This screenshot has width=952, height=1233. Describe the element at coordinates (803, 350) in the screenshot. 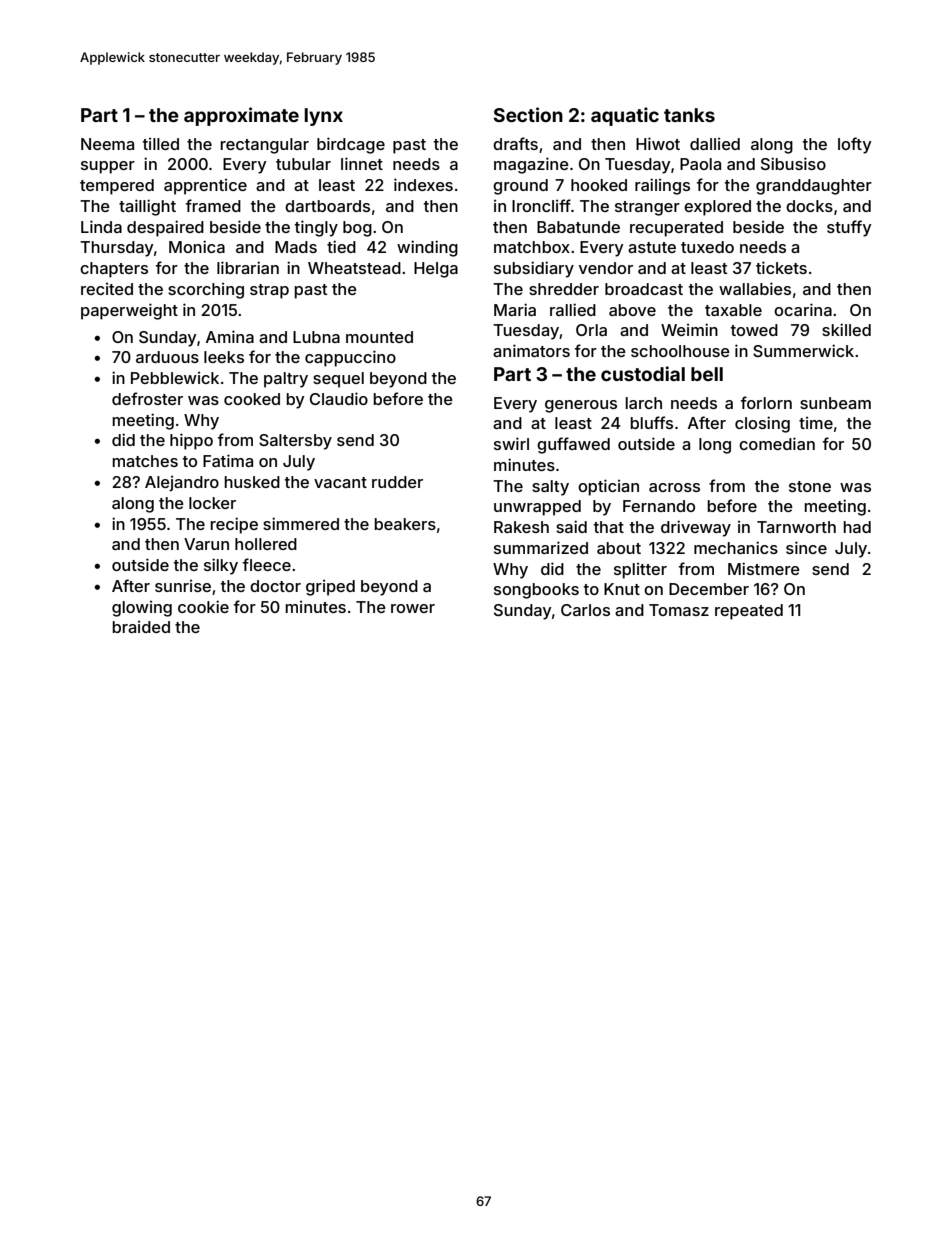

I see `Summerwick` at that location.
